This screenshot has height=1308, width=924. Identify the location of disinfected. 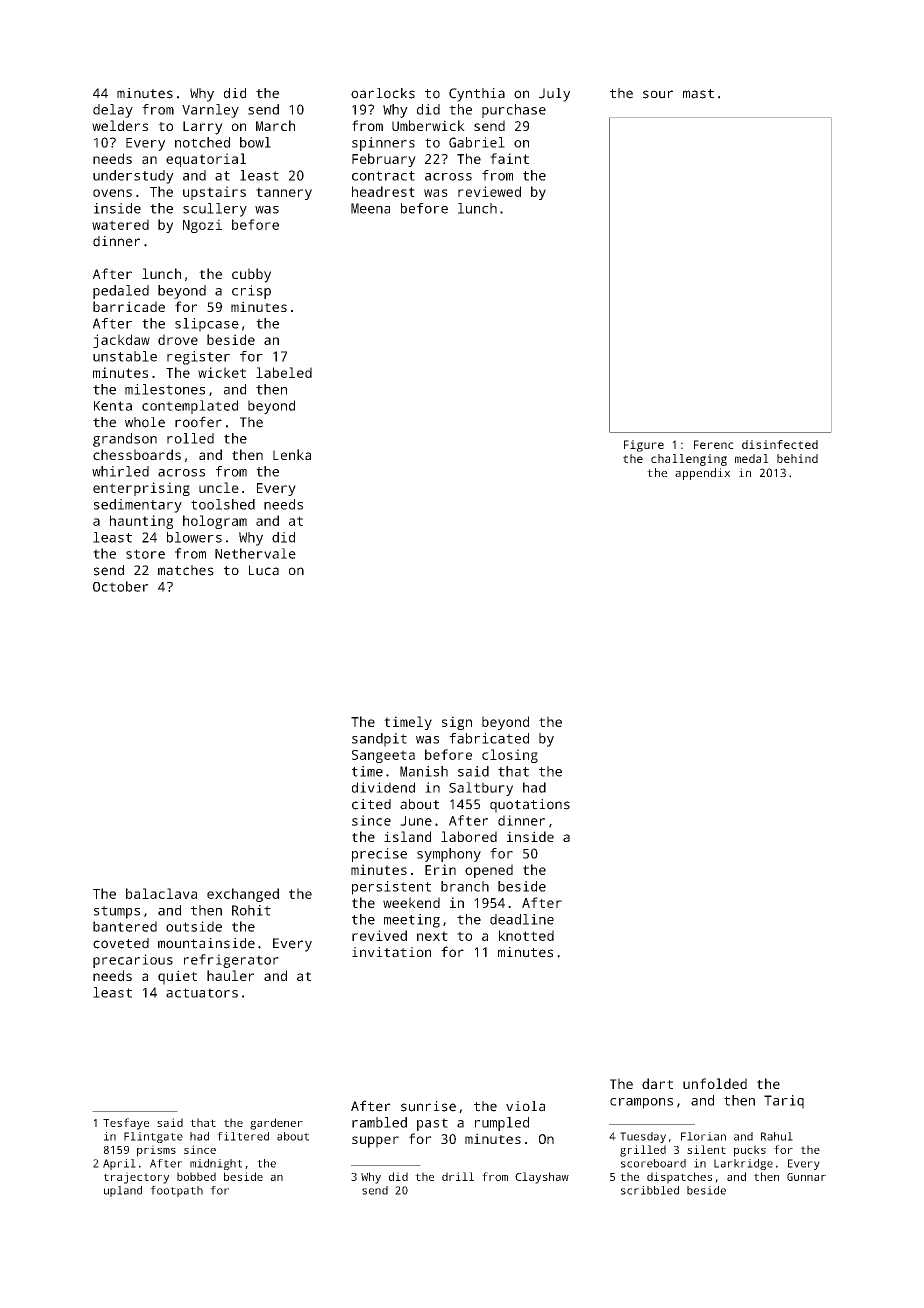
(780, 444).
